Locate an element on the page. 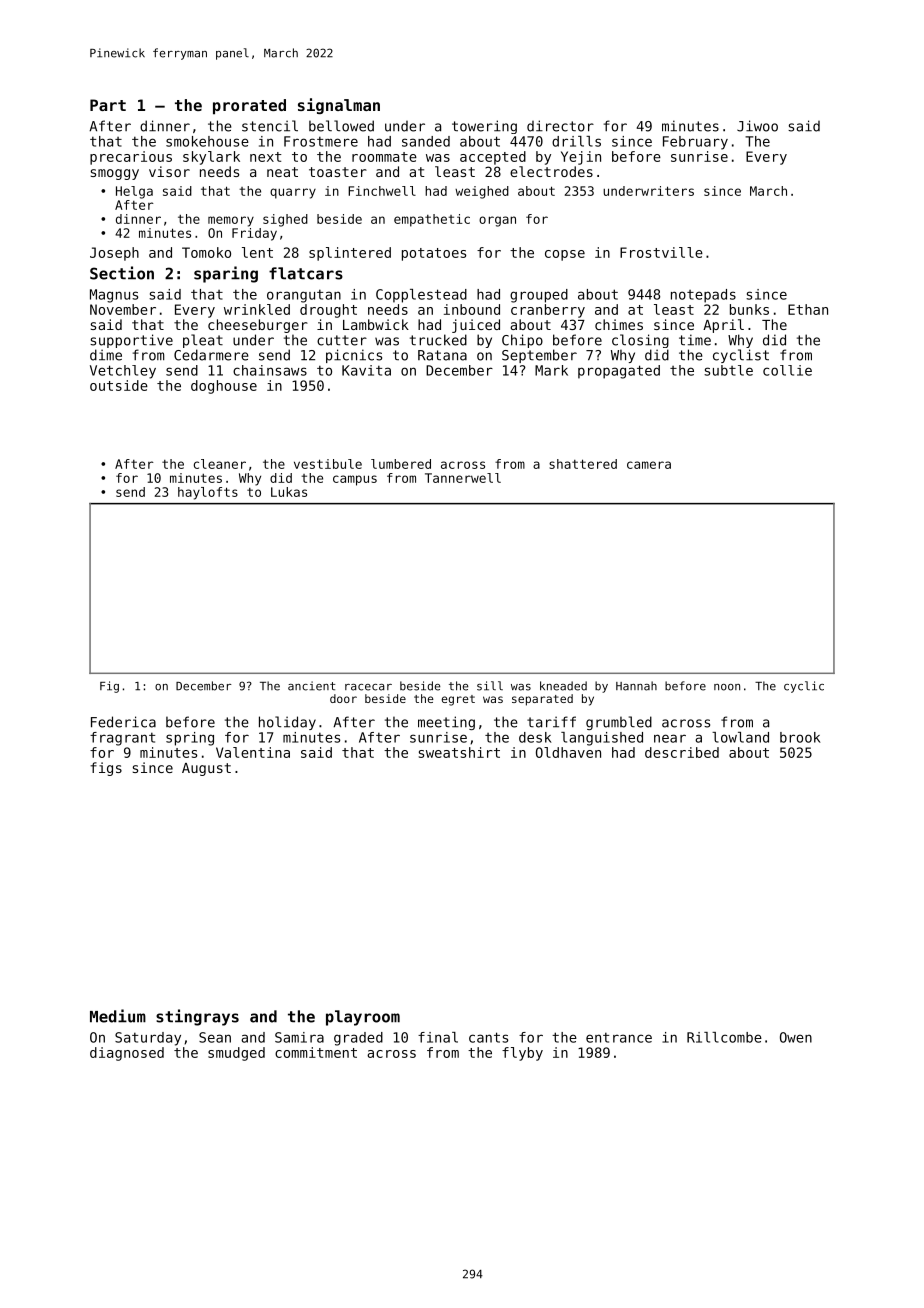 The width and height of the document is (924, 1308). Owen is located at coordinates (796, 1037).
